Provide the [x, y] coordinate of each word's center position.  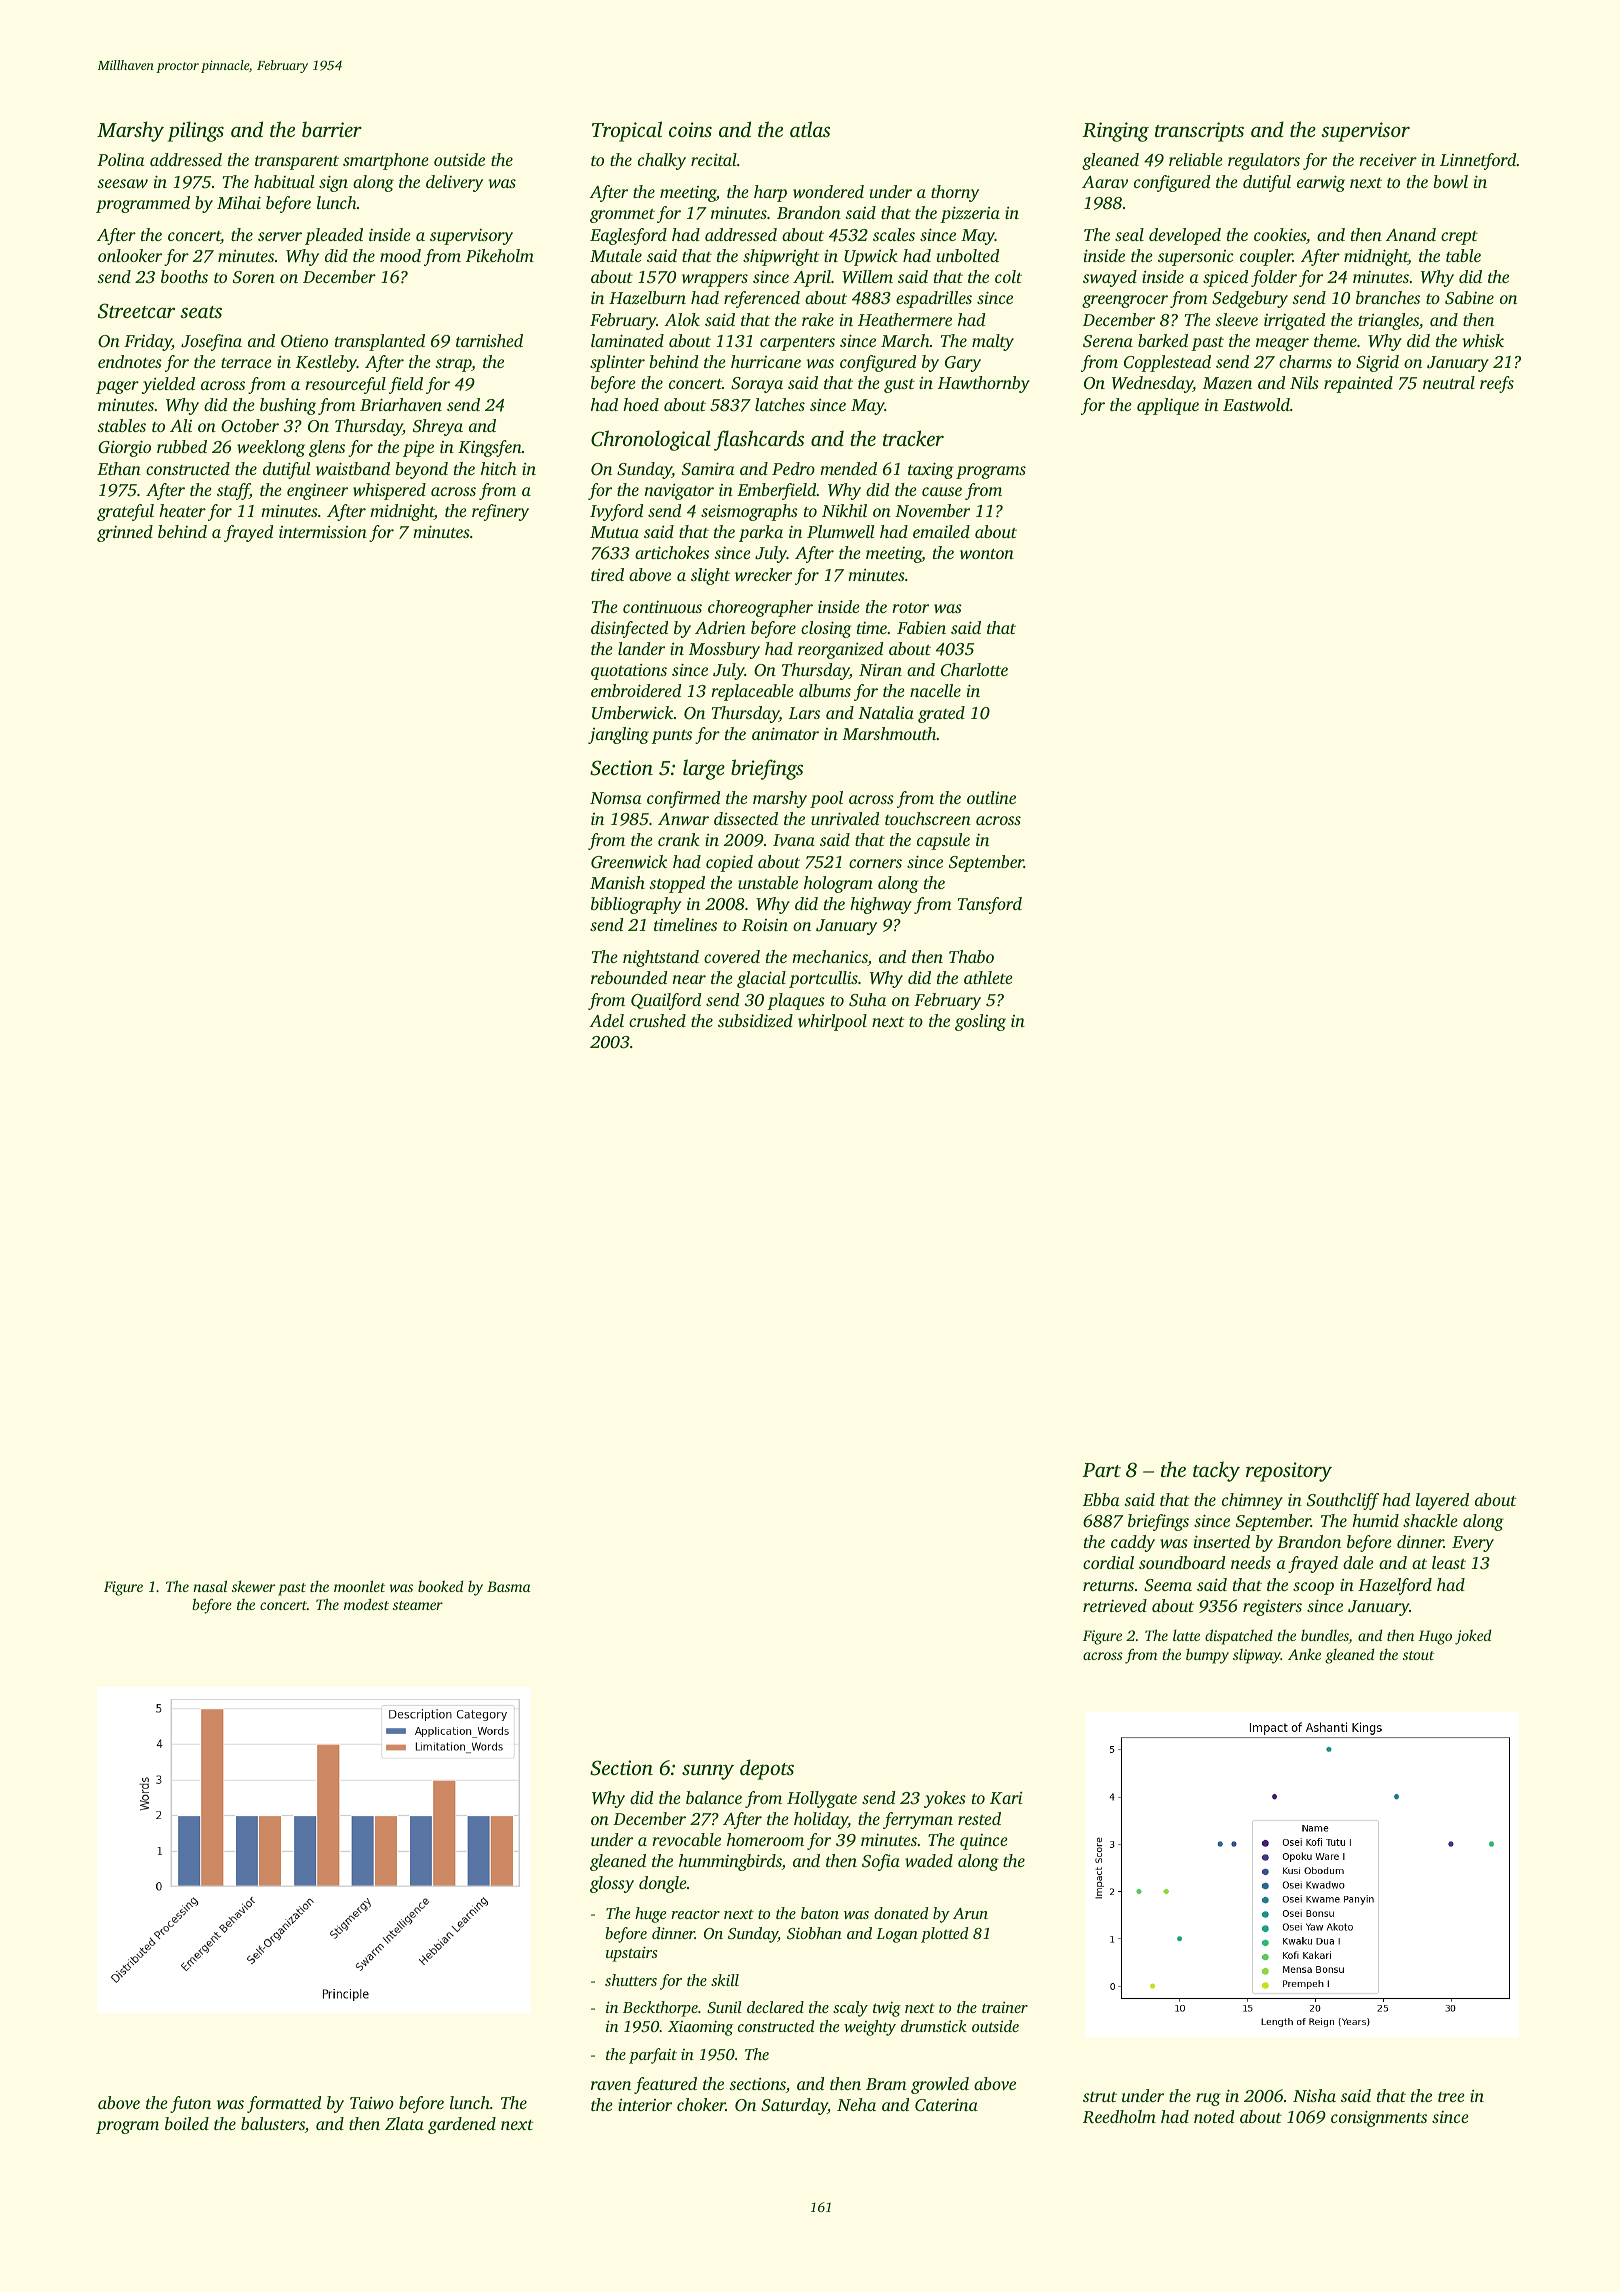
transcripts [1199, 132]
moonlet [359, 1586]
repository [1289, 1472]
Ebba [1101, 1499]
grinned [125, 533]
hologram [838, 884]
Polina [121, 159]
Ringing [1116, 132]
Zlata [404, 2123]
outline [991, 797]
